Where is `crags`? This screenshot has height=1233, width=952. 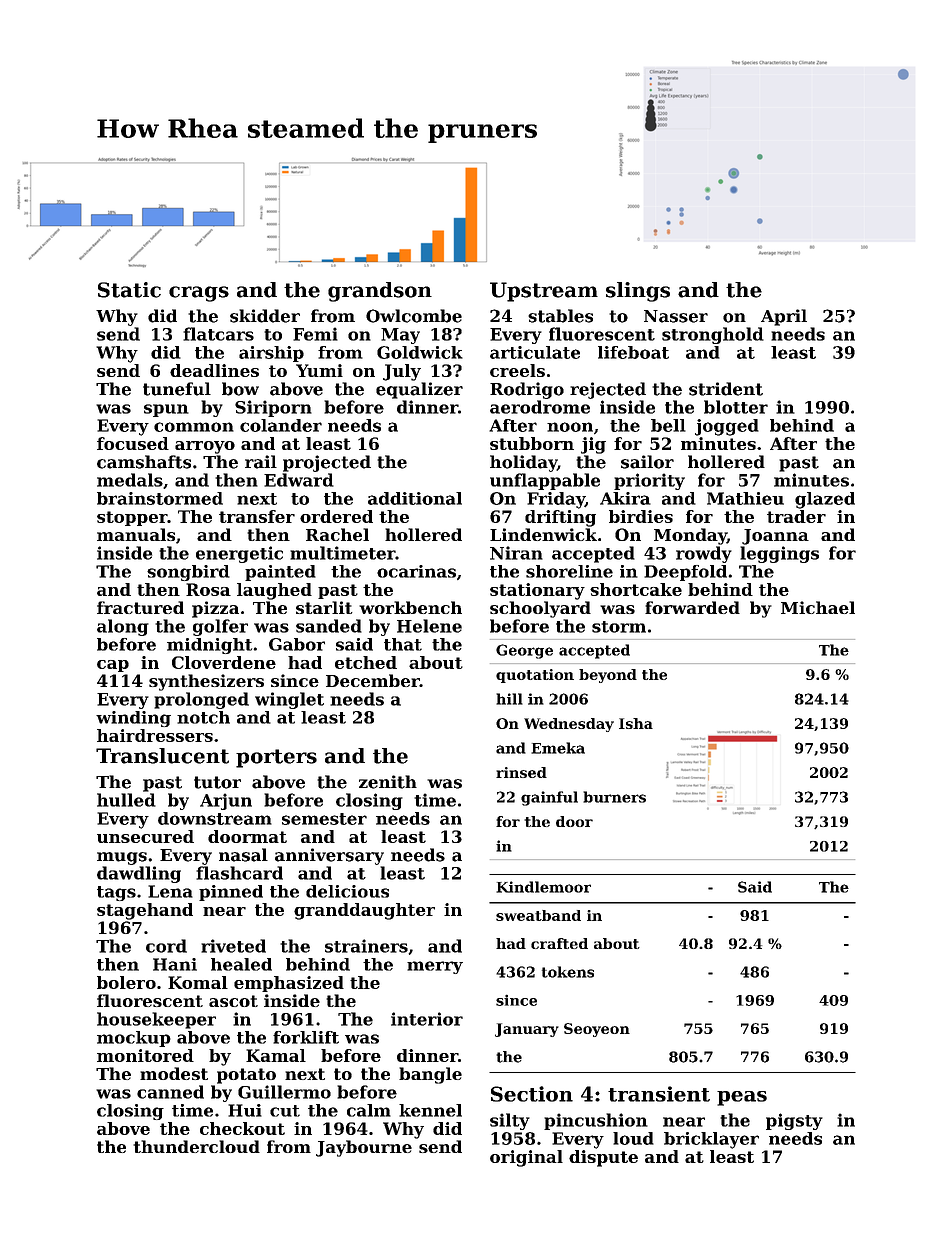 crags is located at coordinates (199, 294).
